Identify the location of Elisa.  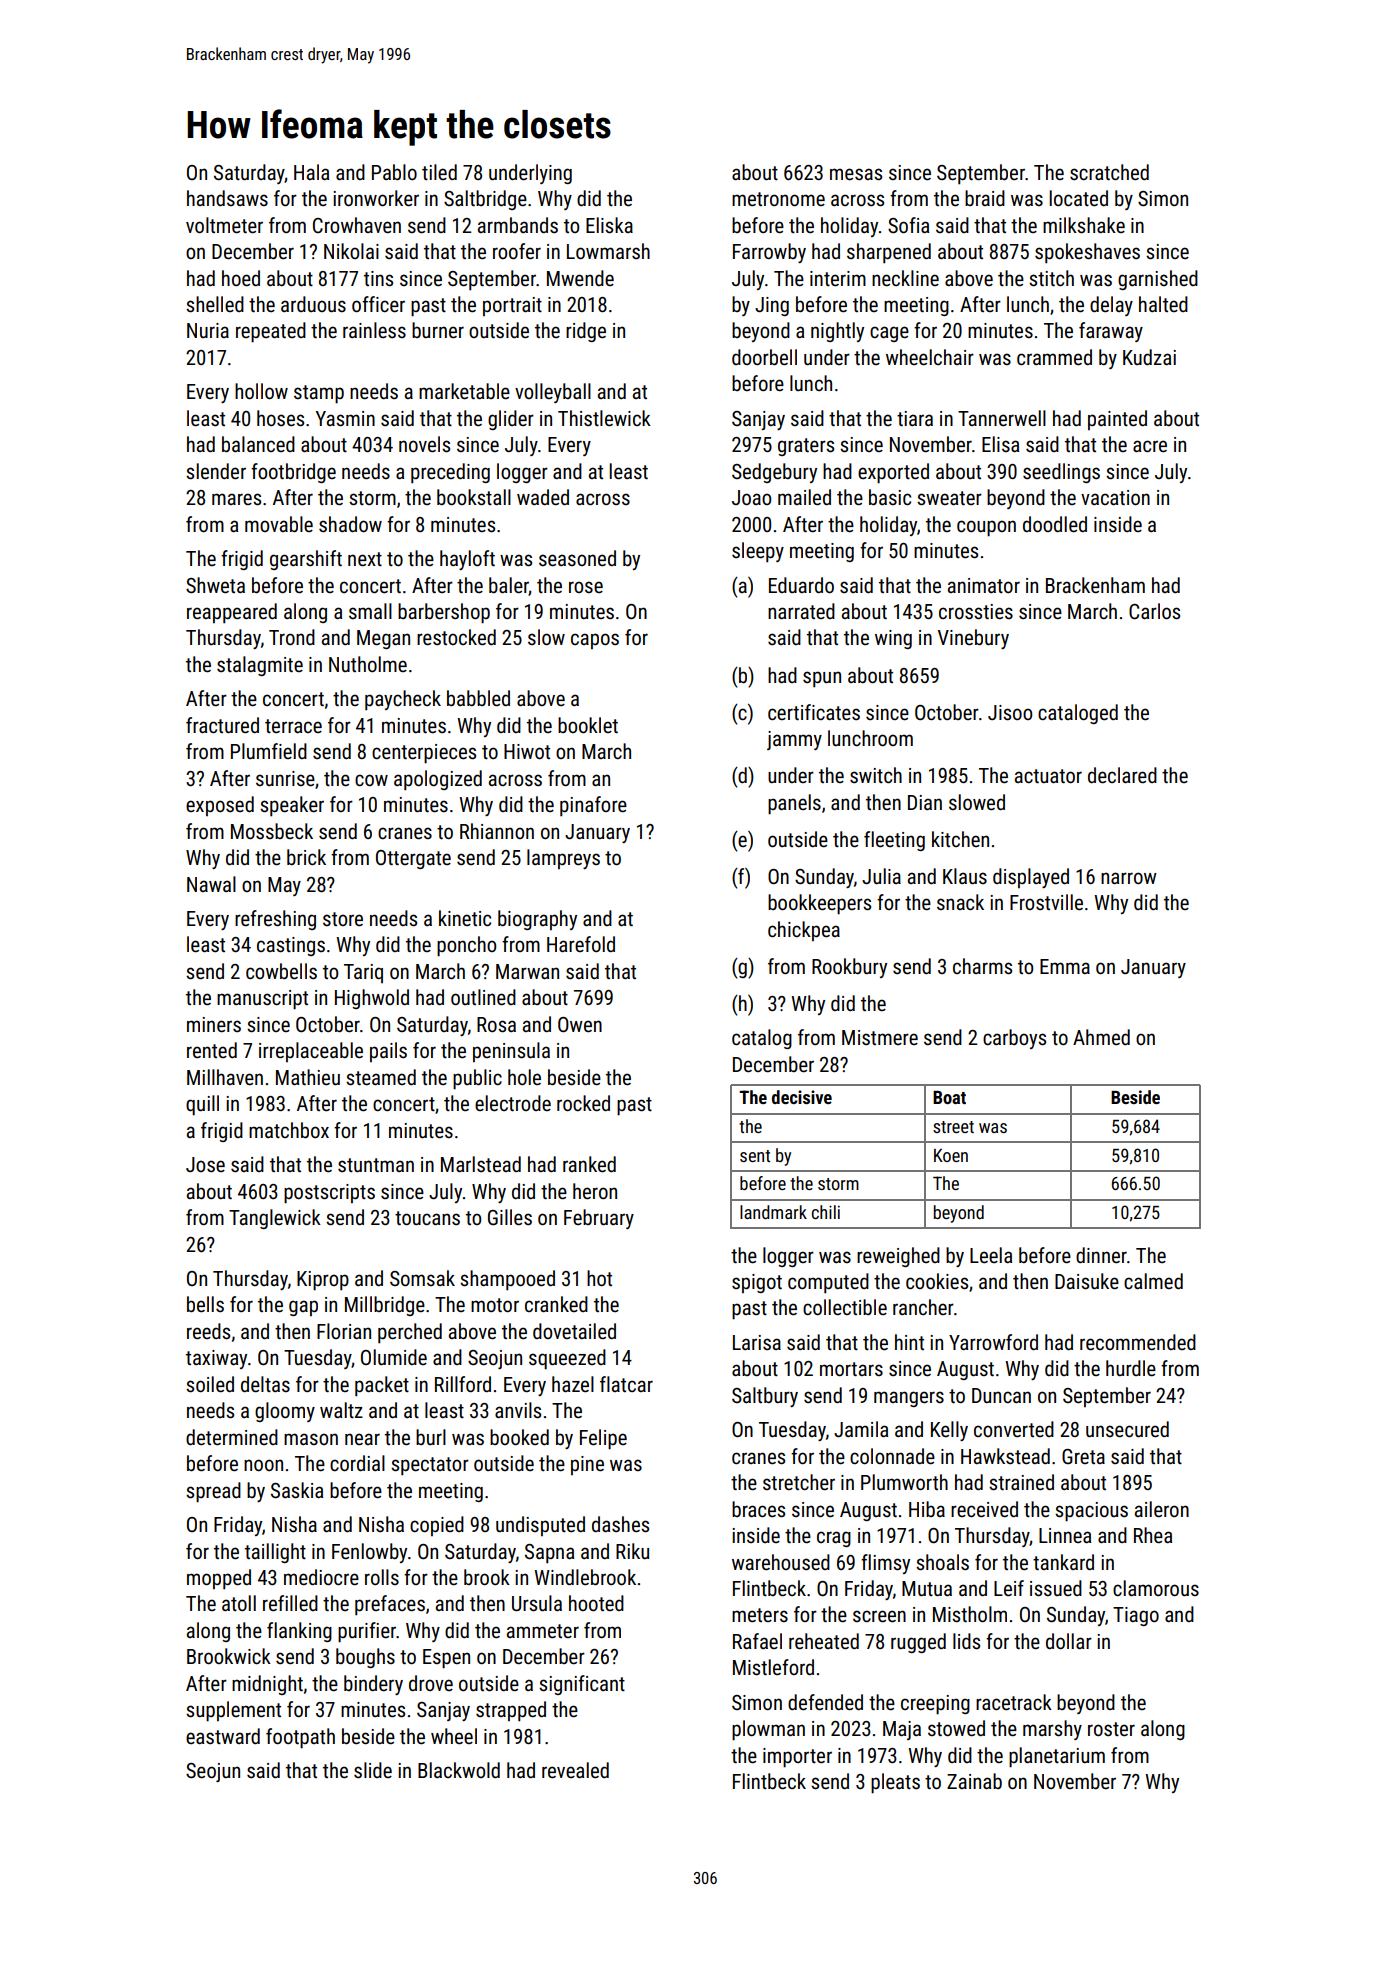
(1000, 444).
